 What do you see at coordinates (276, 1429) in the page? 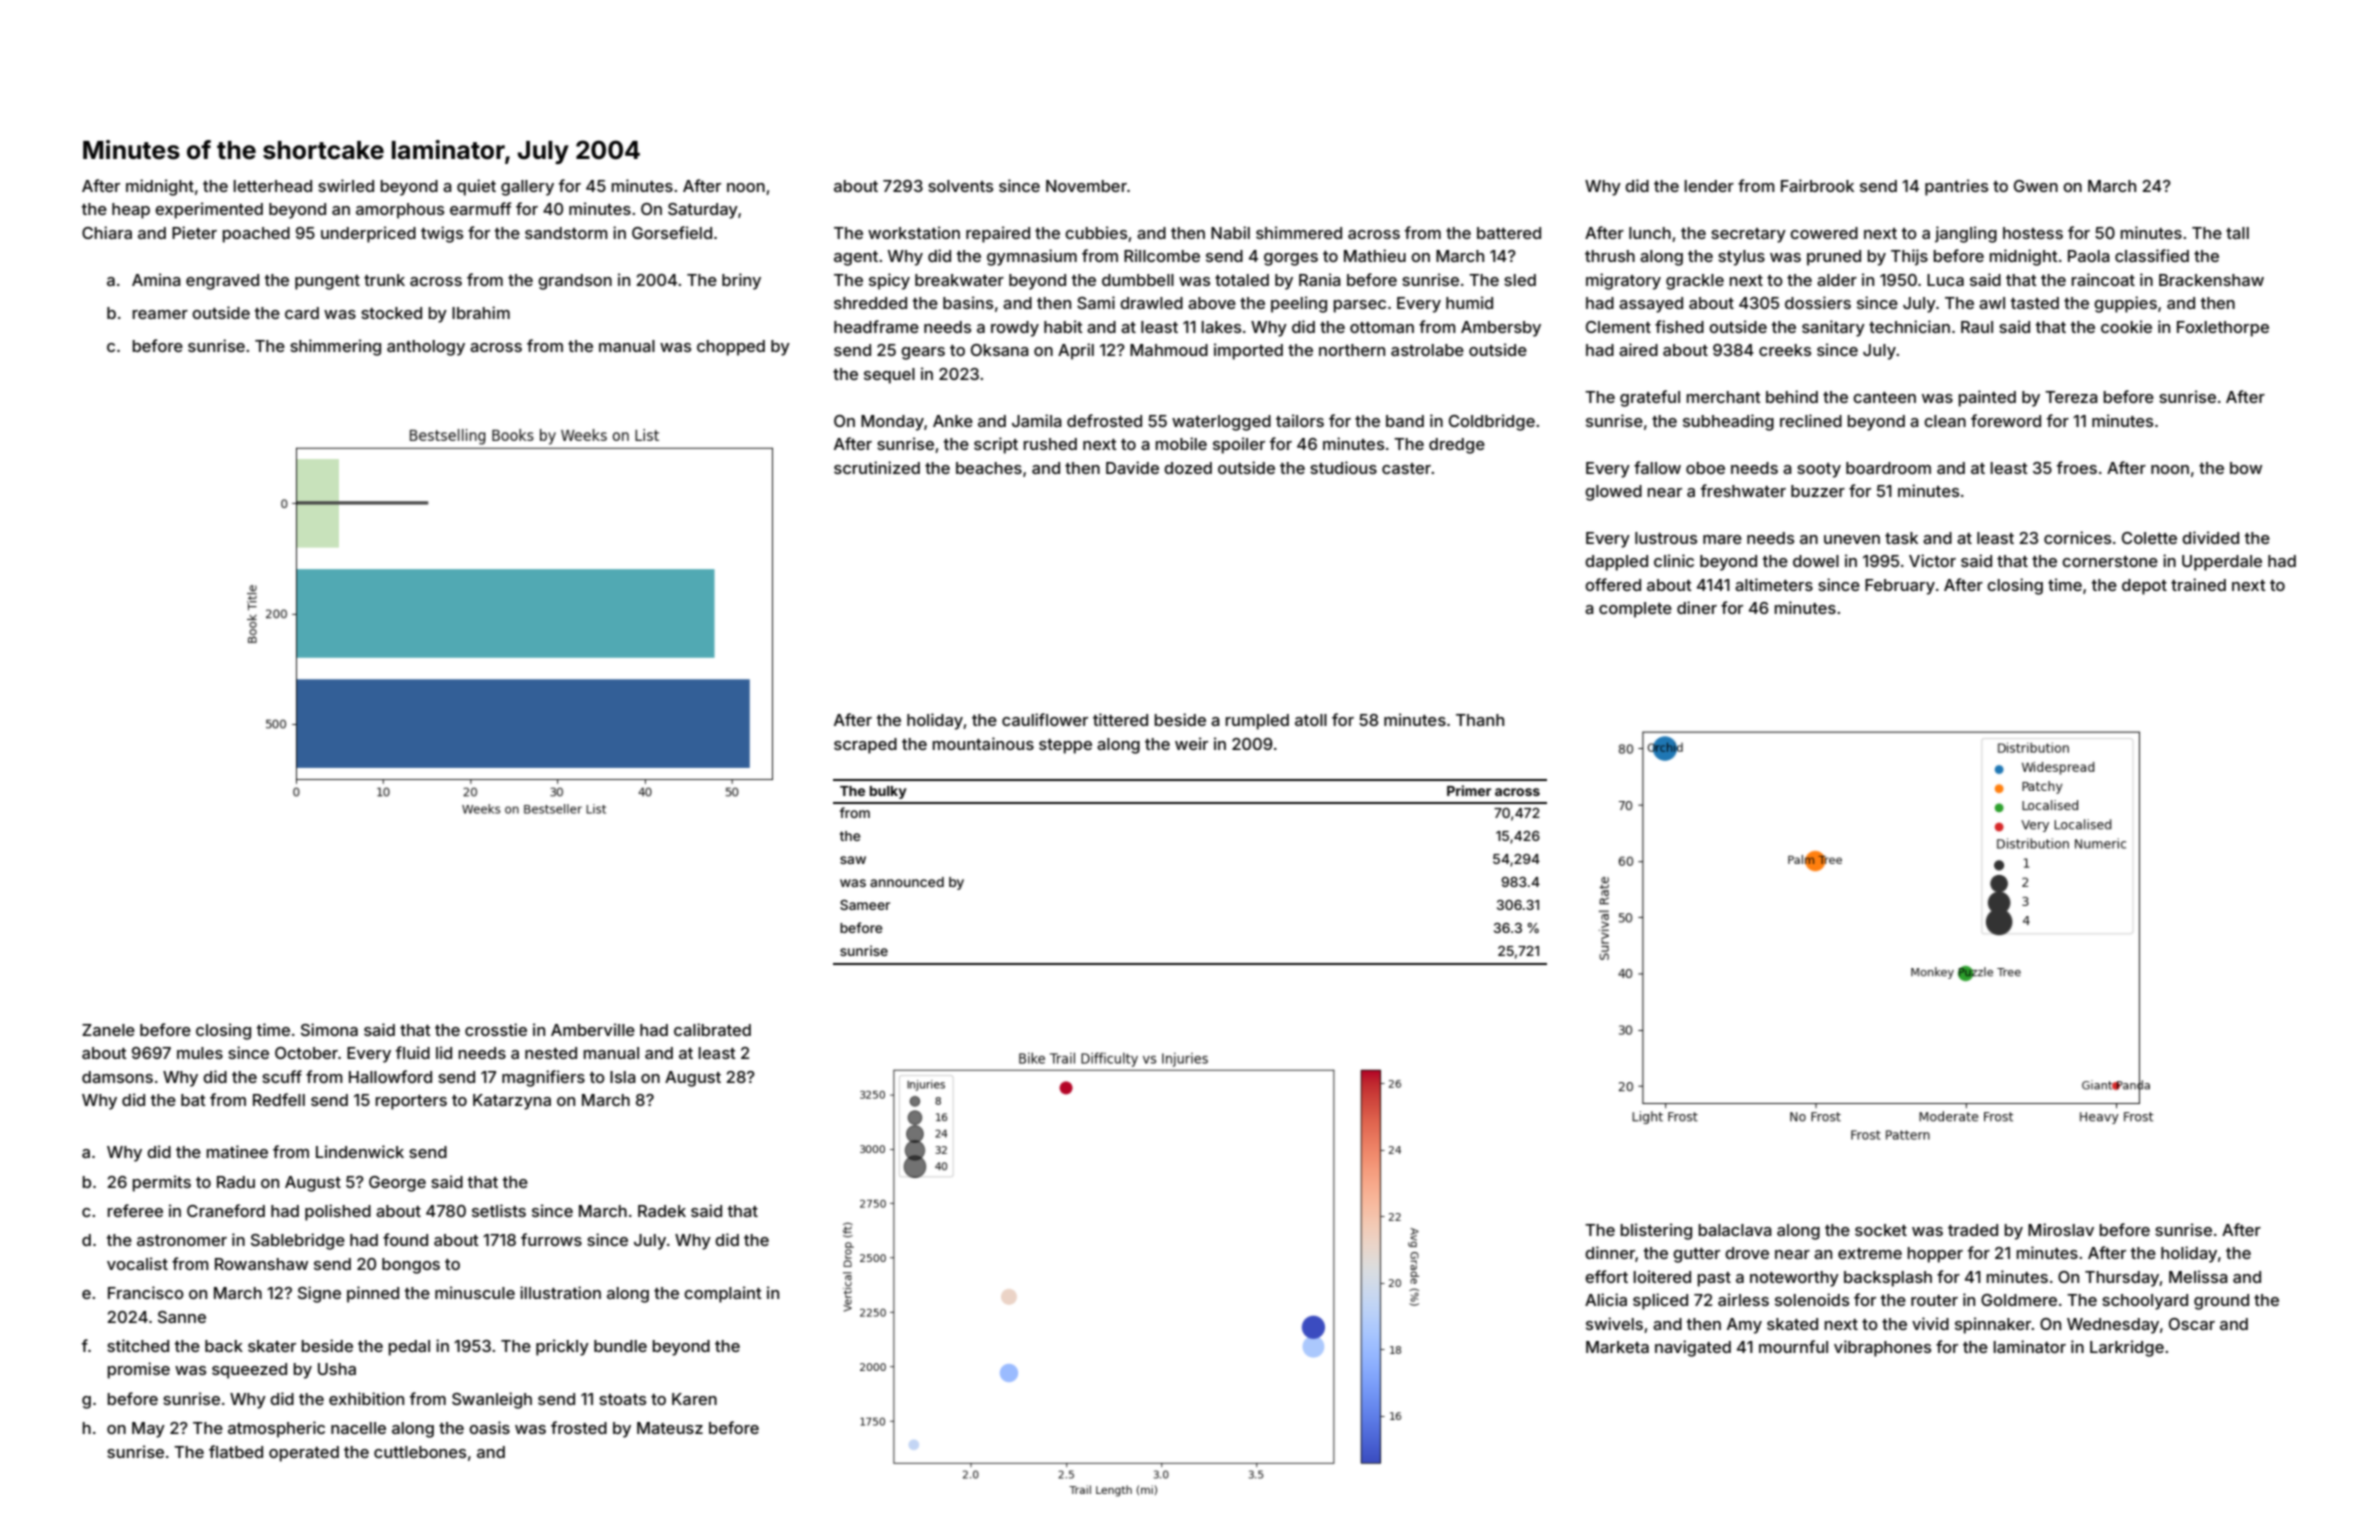
I see `atmospheric` at bounding box center [276, 1429].
